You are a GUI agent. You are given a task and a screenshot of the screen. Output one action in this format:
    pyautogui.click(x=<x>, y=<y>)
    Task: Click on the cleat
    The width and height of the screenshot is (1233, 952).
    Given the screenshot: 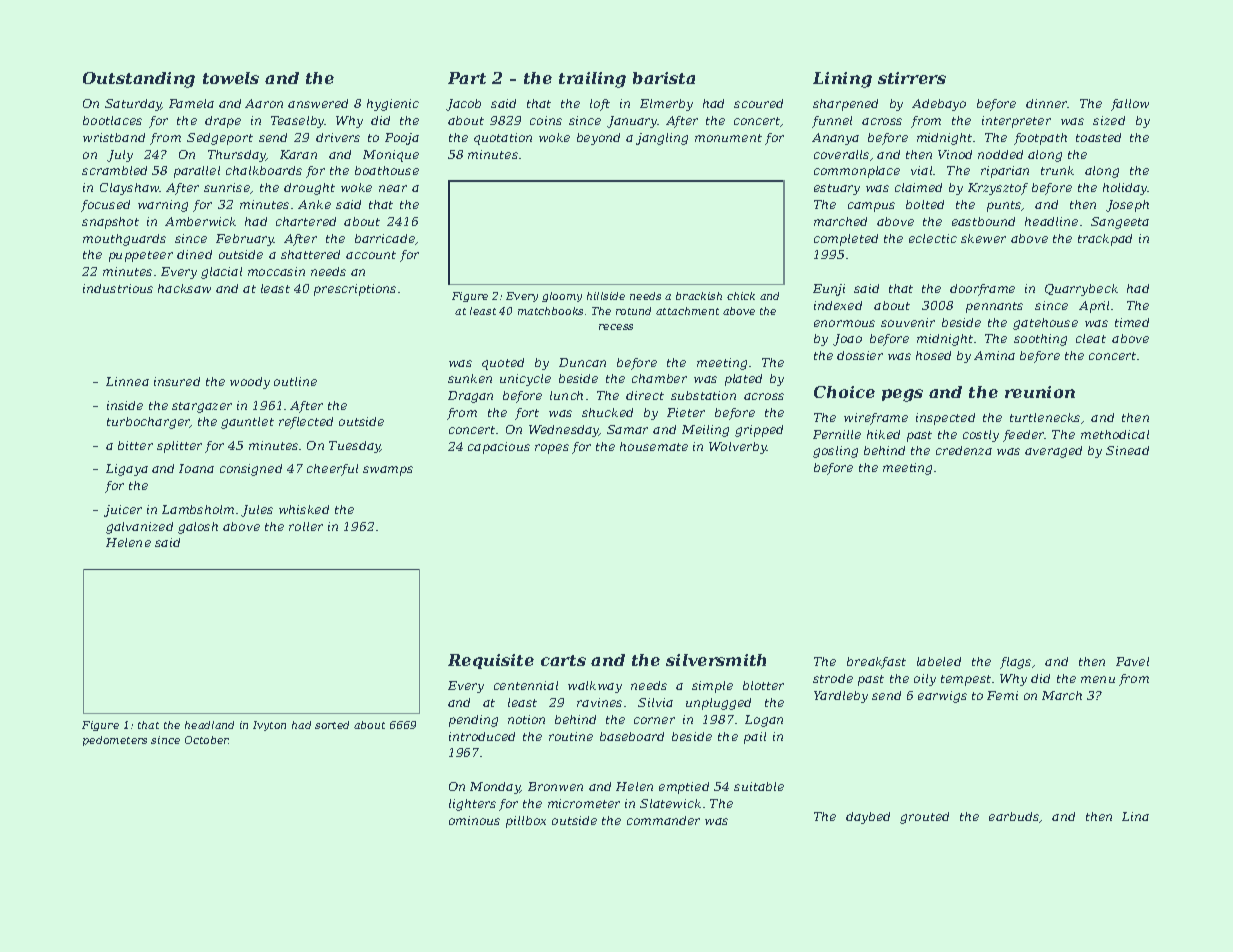 What is the action you would take?
    pyautogui.click(x=1091, y=338)
